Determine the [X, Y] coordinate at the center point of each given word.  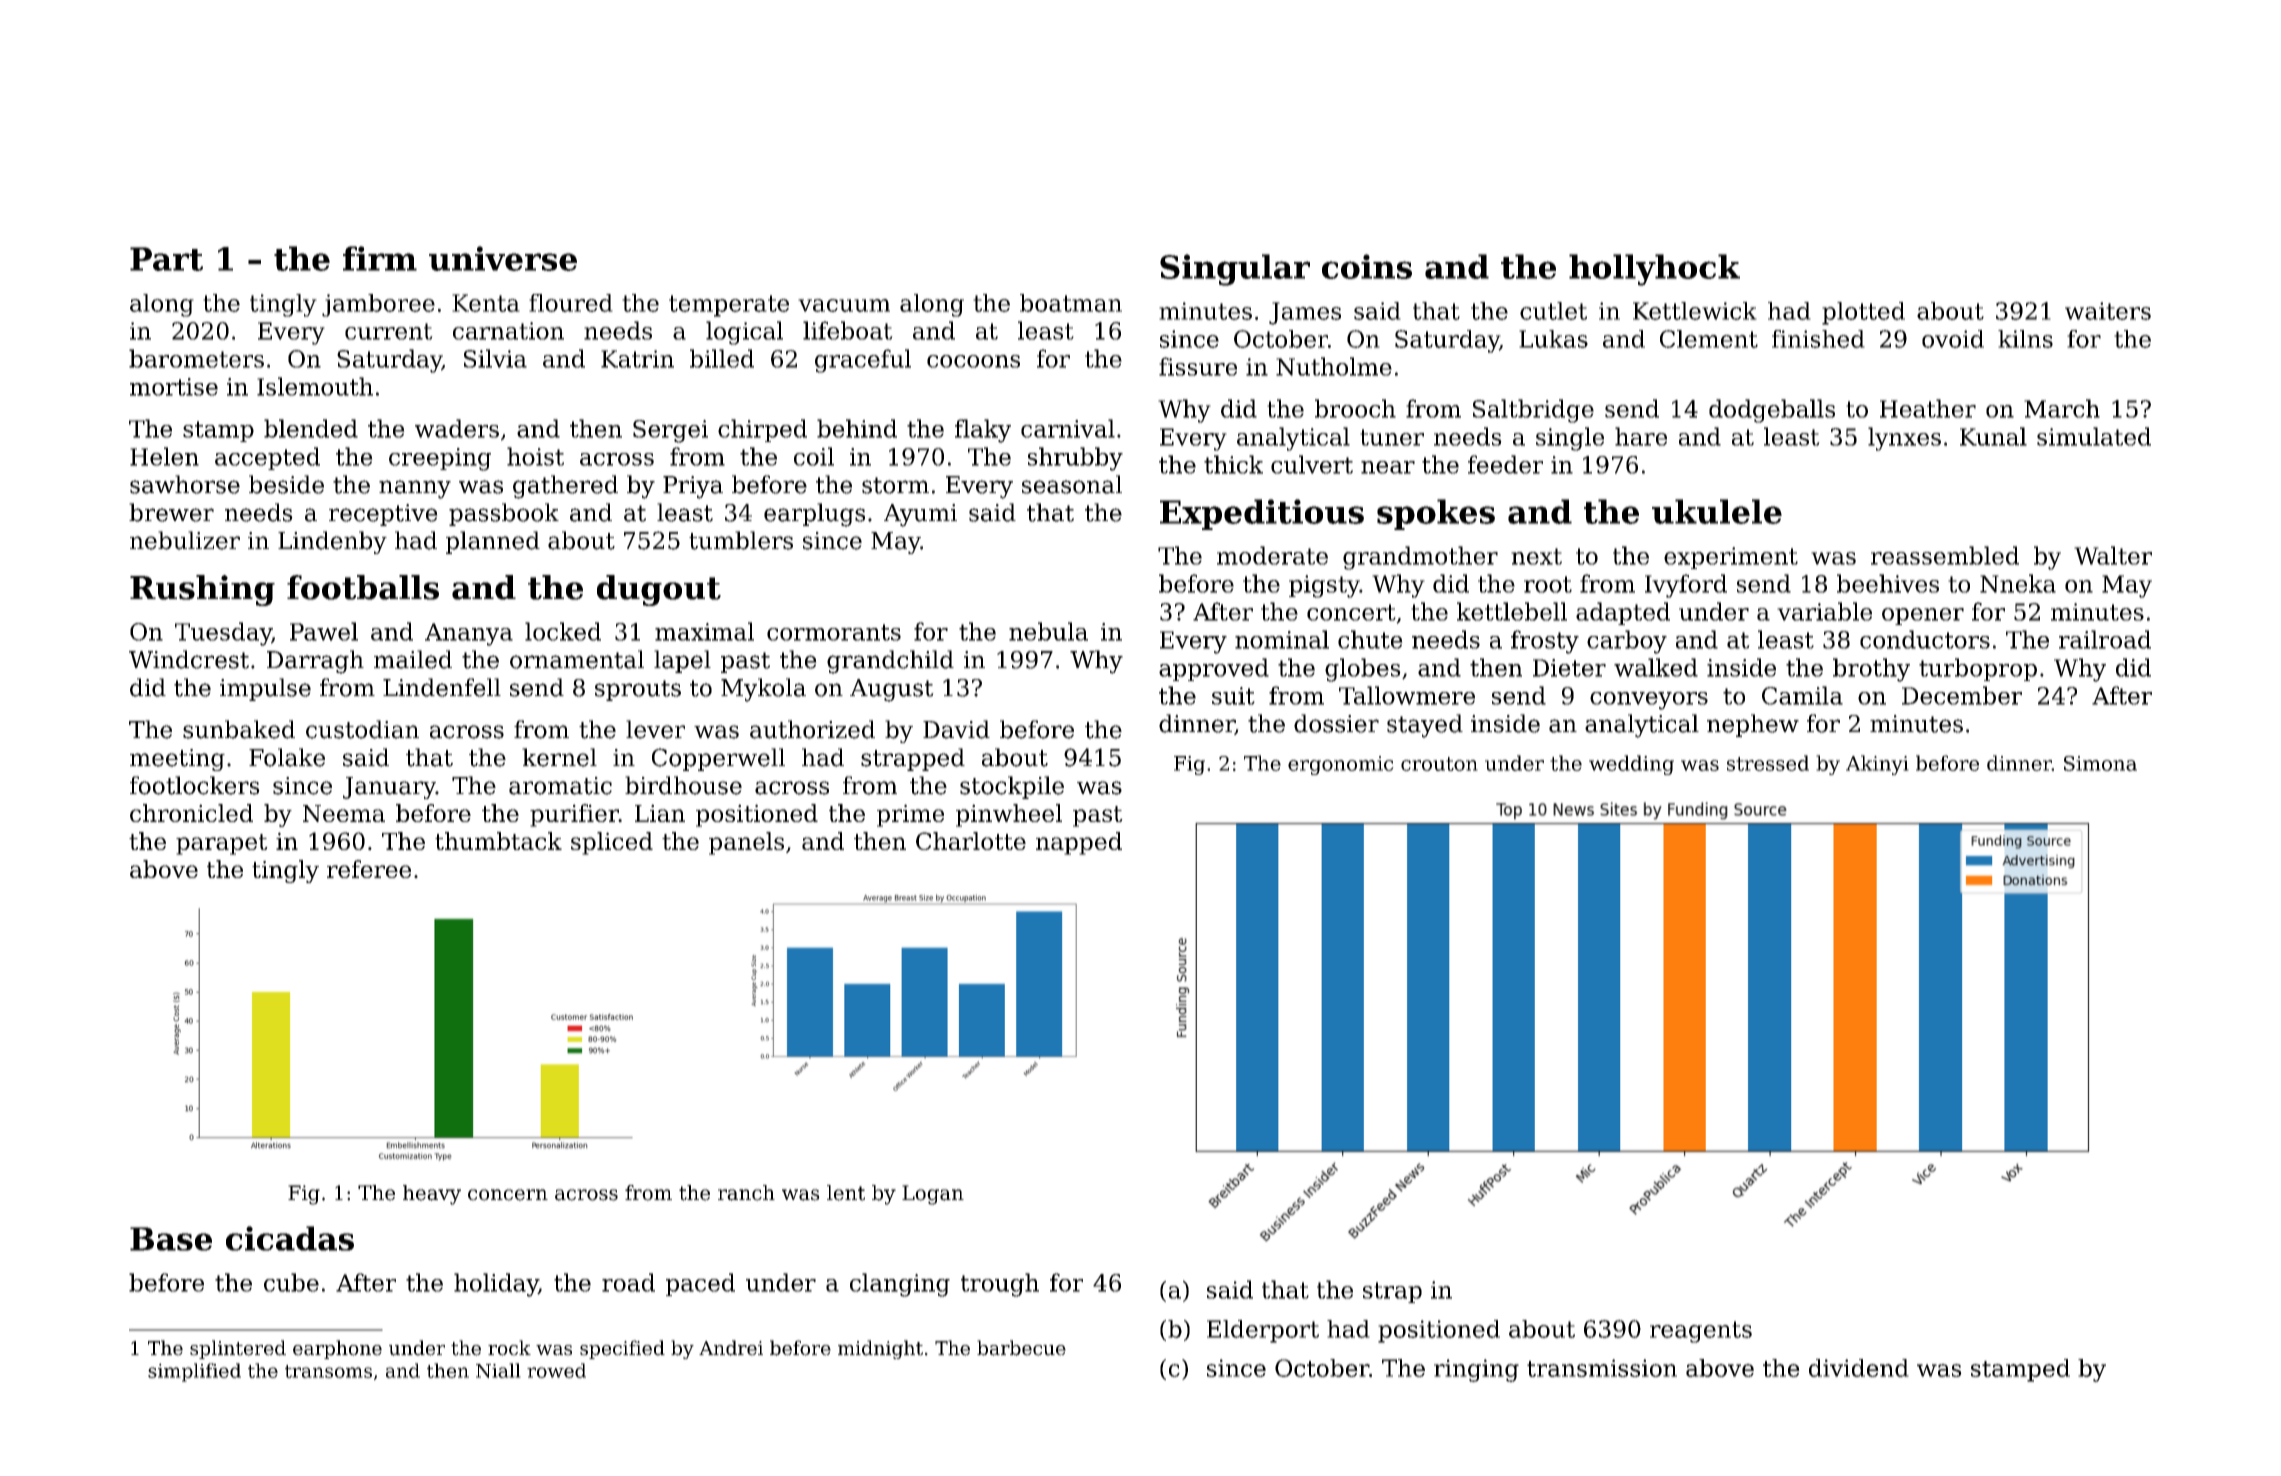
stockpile [1012, 787]
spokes [1436, 514]
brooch [1355, 408]
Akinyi [1877, 765]
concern [508, 1195]
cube [291, 1282]
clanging [900, 1285]
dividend [1859, 1368]
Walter [2113, 555]
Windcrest [189, 659]
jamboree [378, 305]
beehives [1888, 583]
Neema [344, 813]
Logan [933, 1195]
